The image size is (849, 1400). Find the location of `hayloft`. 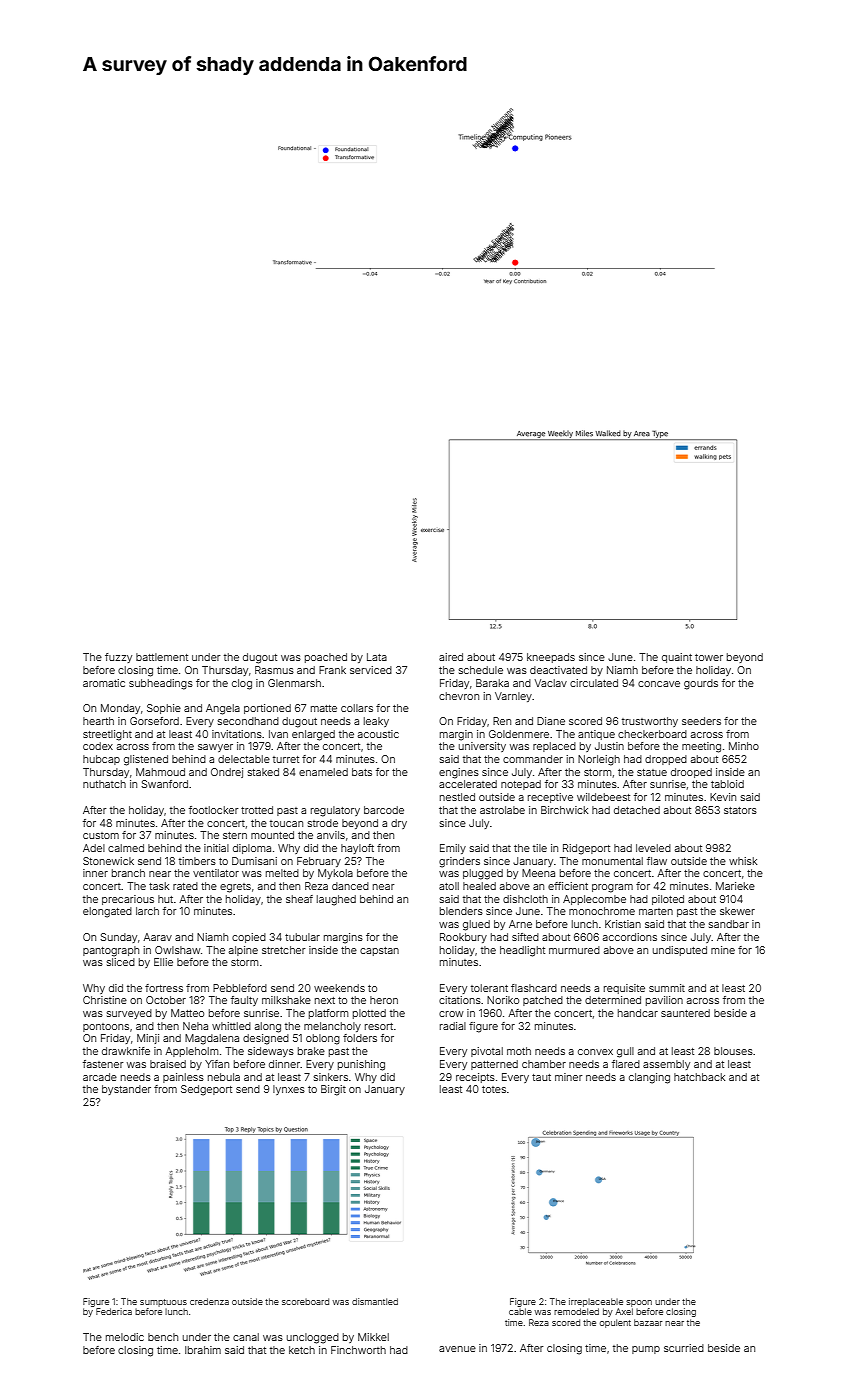

hayloft is located at coordinates (357, 849).
